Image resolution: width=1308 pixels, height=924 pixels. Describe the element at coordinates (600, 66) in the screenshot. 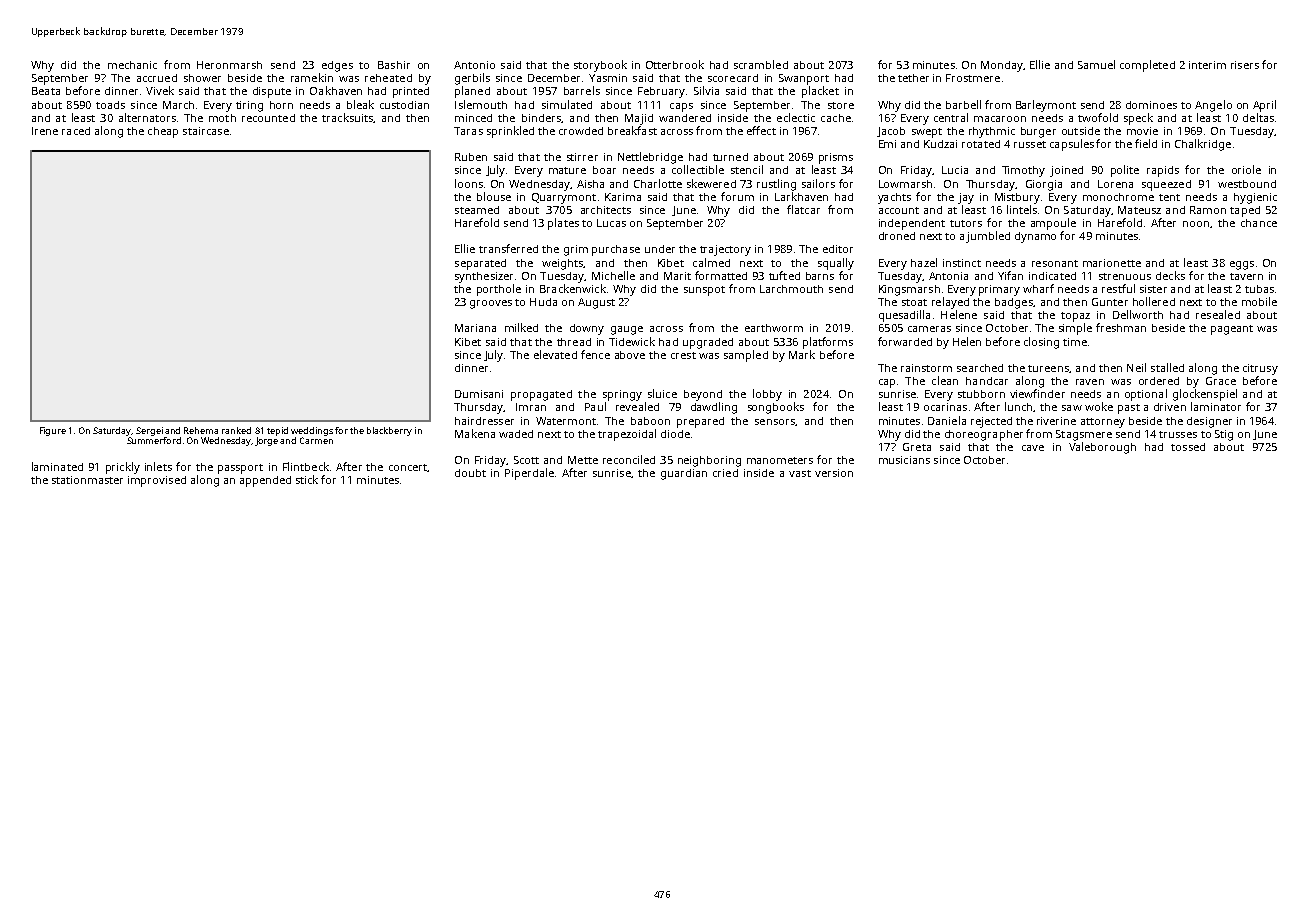

I see `storybook` at that location.
